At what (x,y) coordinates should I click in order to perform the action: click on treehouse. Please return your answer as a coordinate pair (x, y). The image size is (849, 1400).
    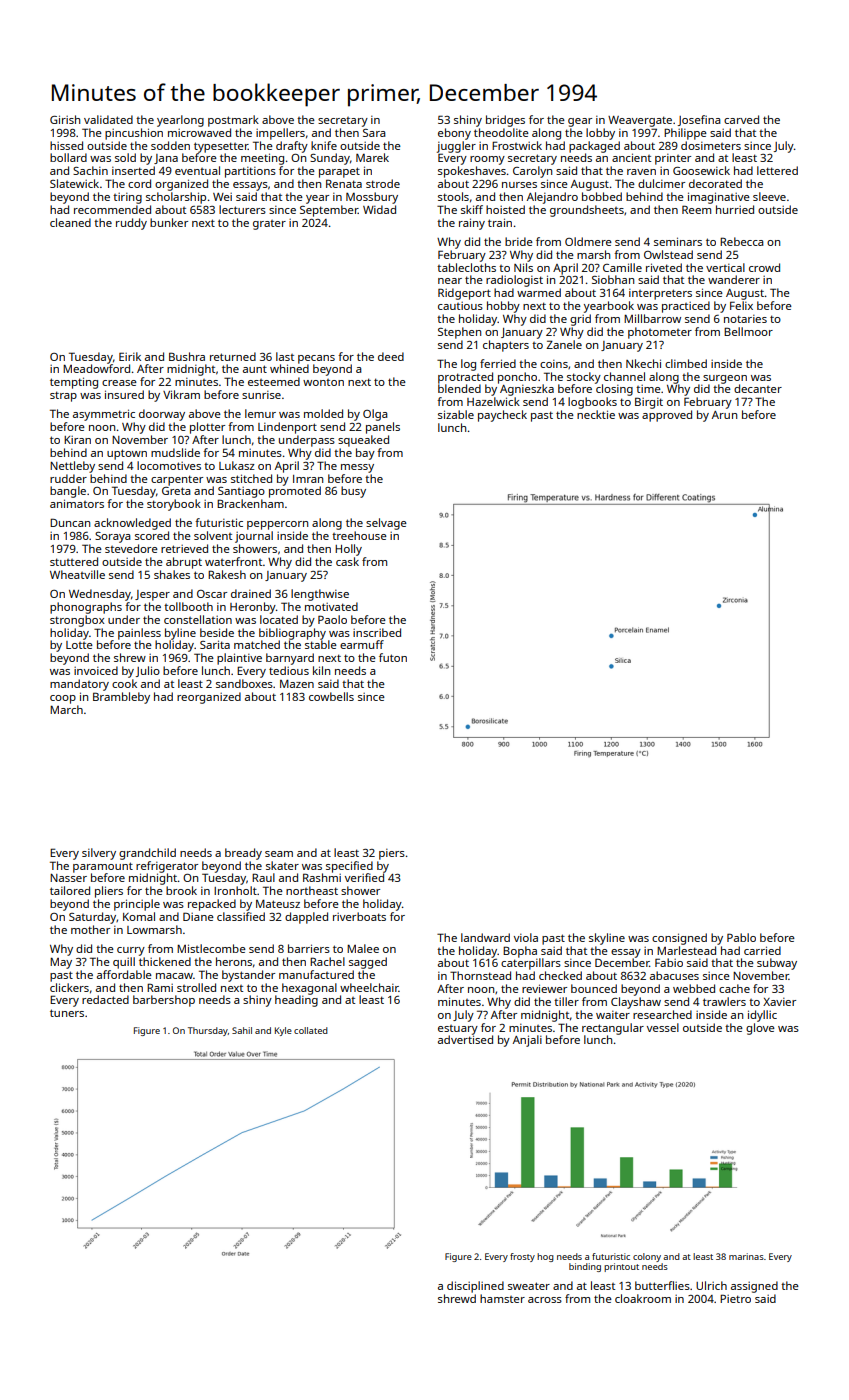
    Looking at the image, I should click on (359, 535).
